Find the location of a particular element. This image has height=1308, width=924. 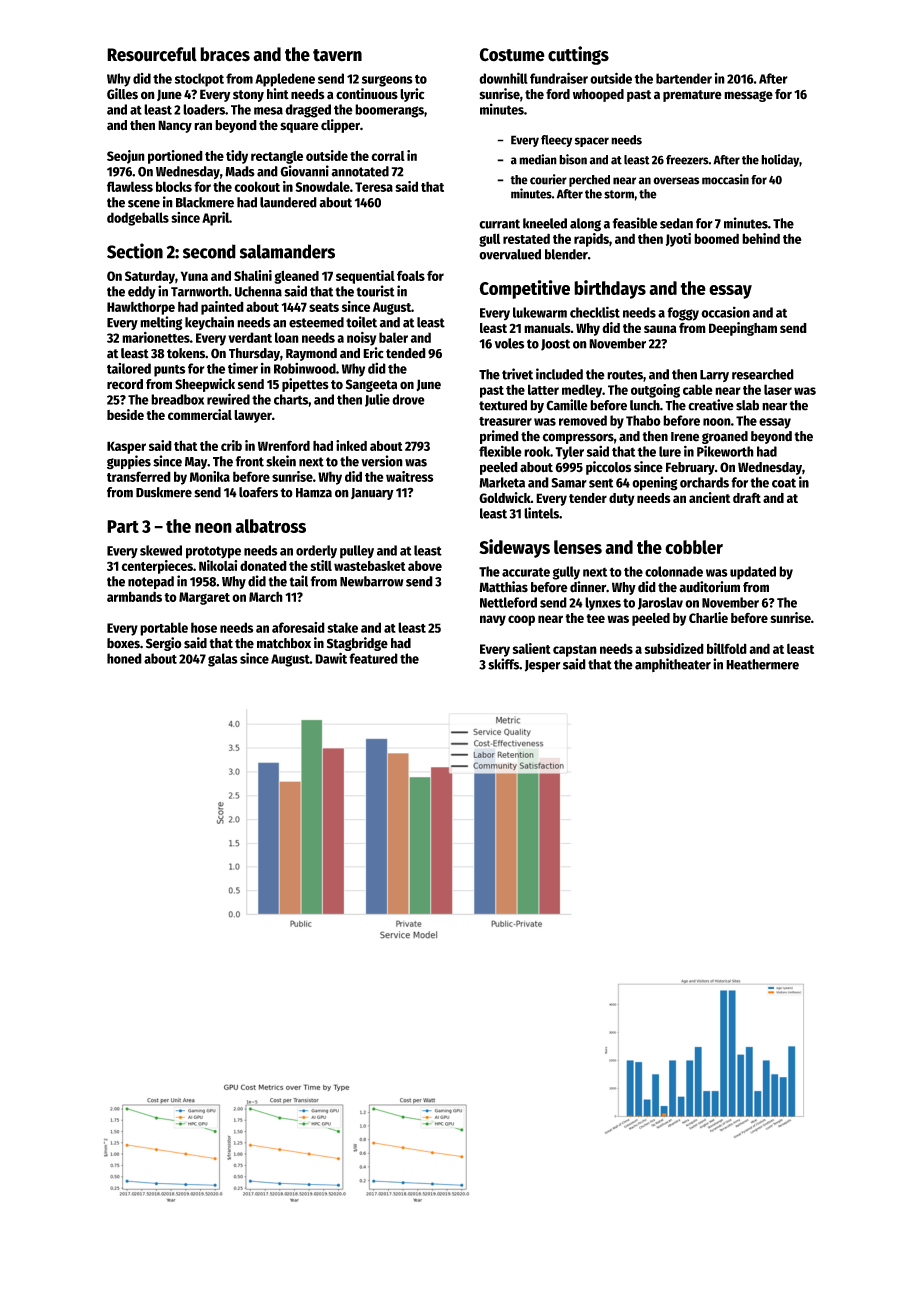

skiffs is located at coordinates (503, 664).
